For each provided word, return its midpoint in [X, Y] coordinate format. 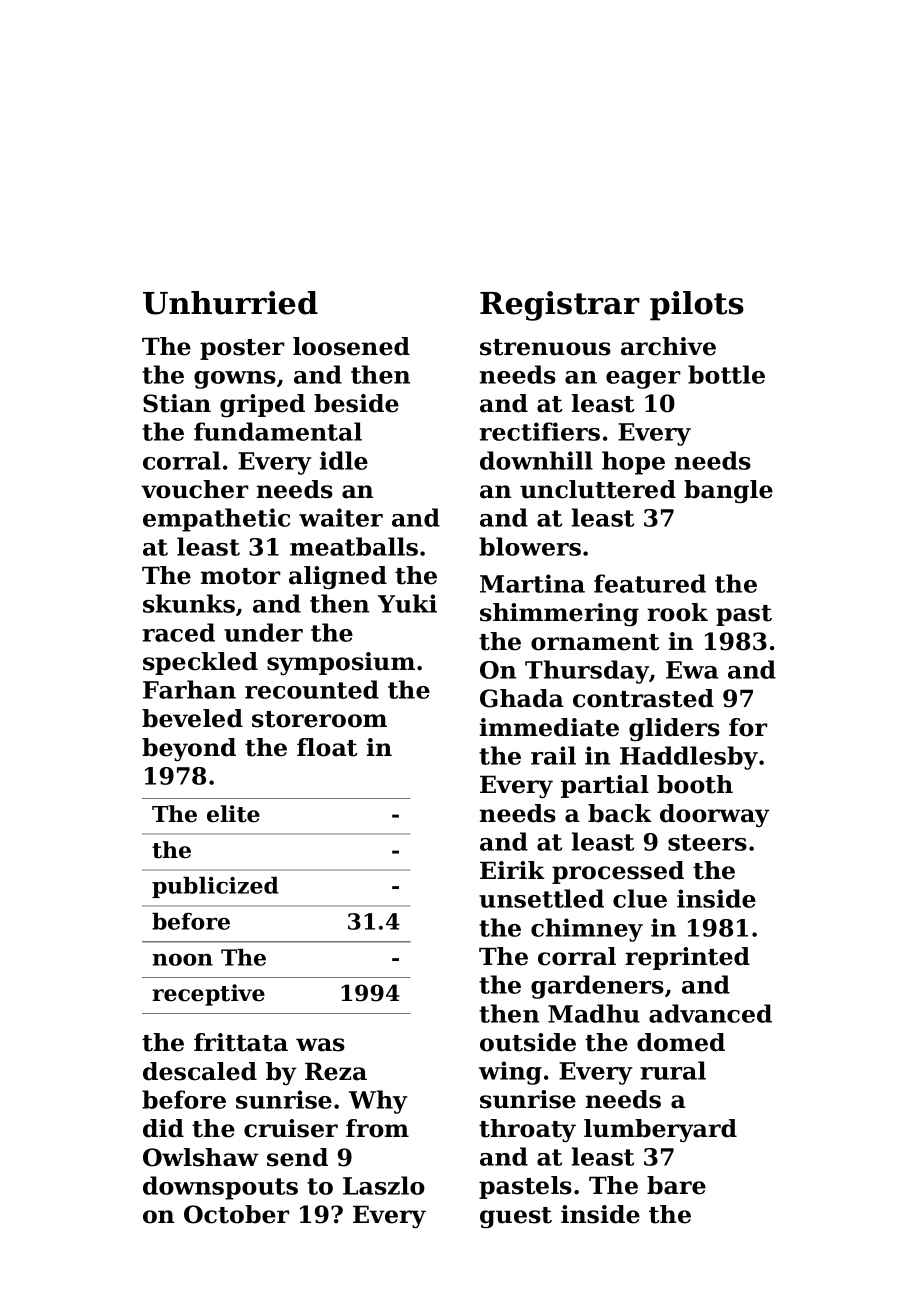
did [163, 1128]
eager [643, 380]
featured [650, 583]
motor [240, 576]
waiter [341, 517]
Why [378, 1102]
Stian [177, 403]
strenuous [545, 347]
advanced [710, 1013]
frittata [241, 1042]
